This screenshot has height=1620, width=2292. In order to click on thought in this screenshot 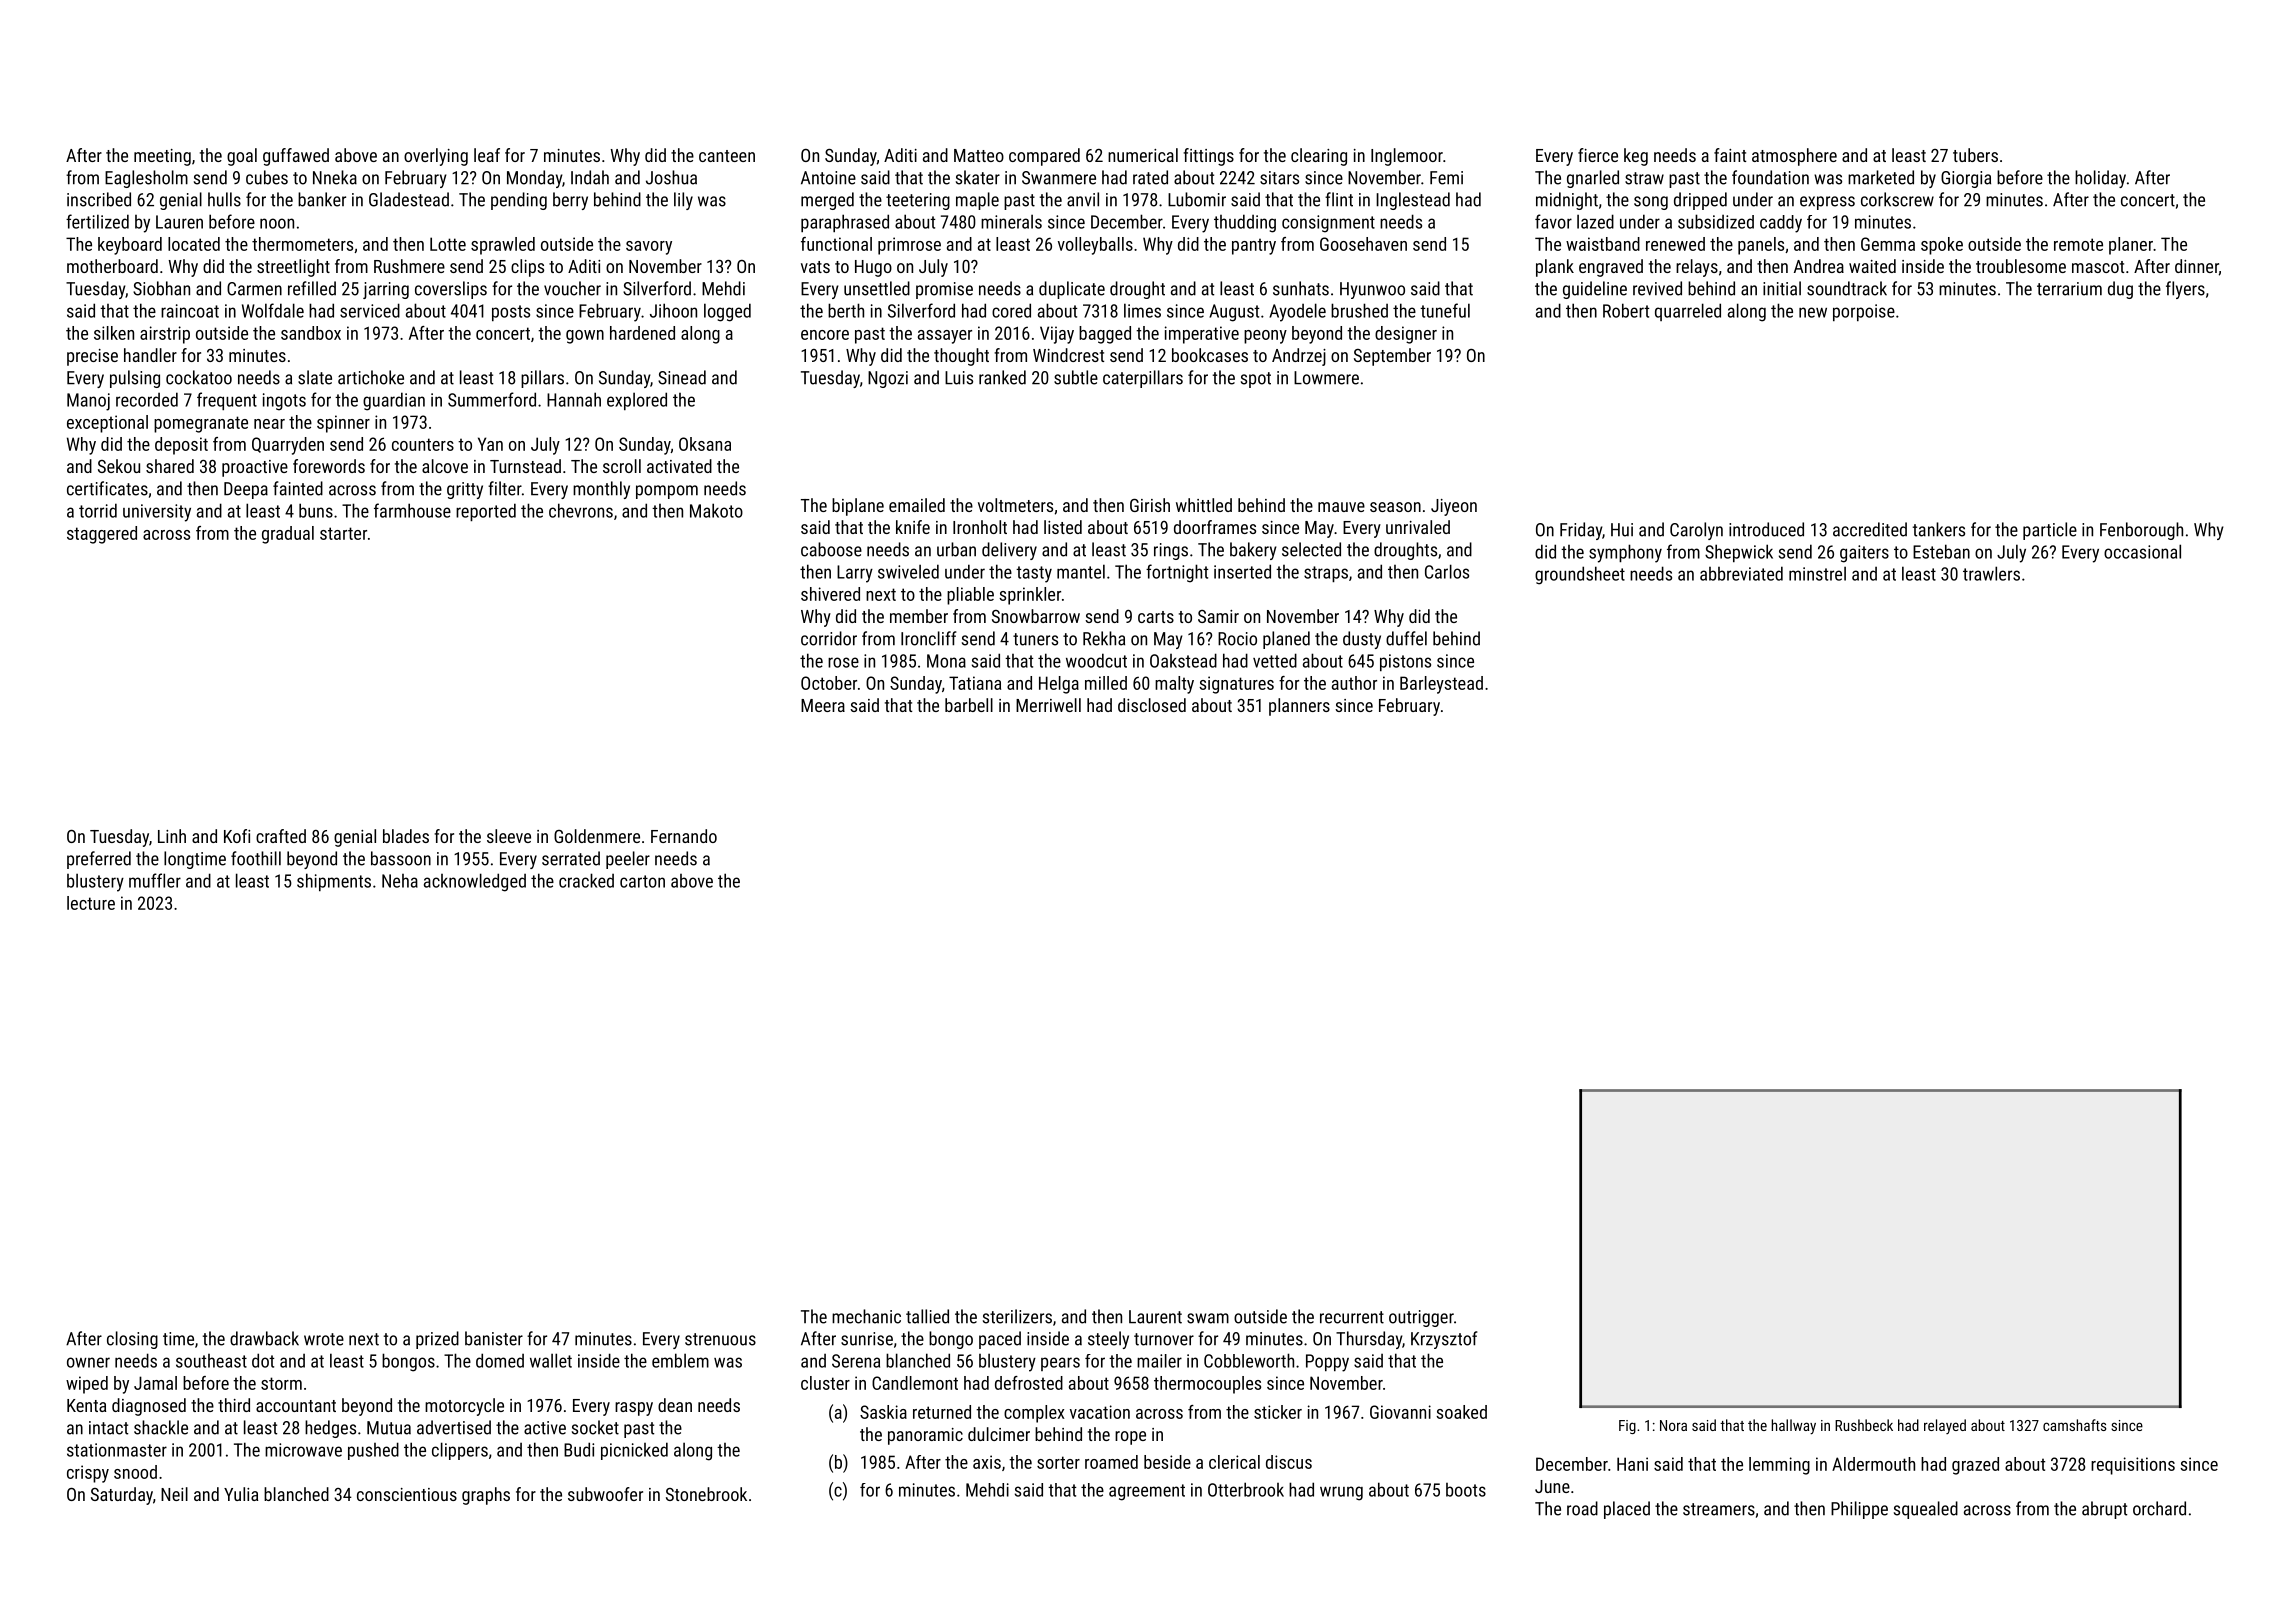, I will do `click(961, 357)`.
